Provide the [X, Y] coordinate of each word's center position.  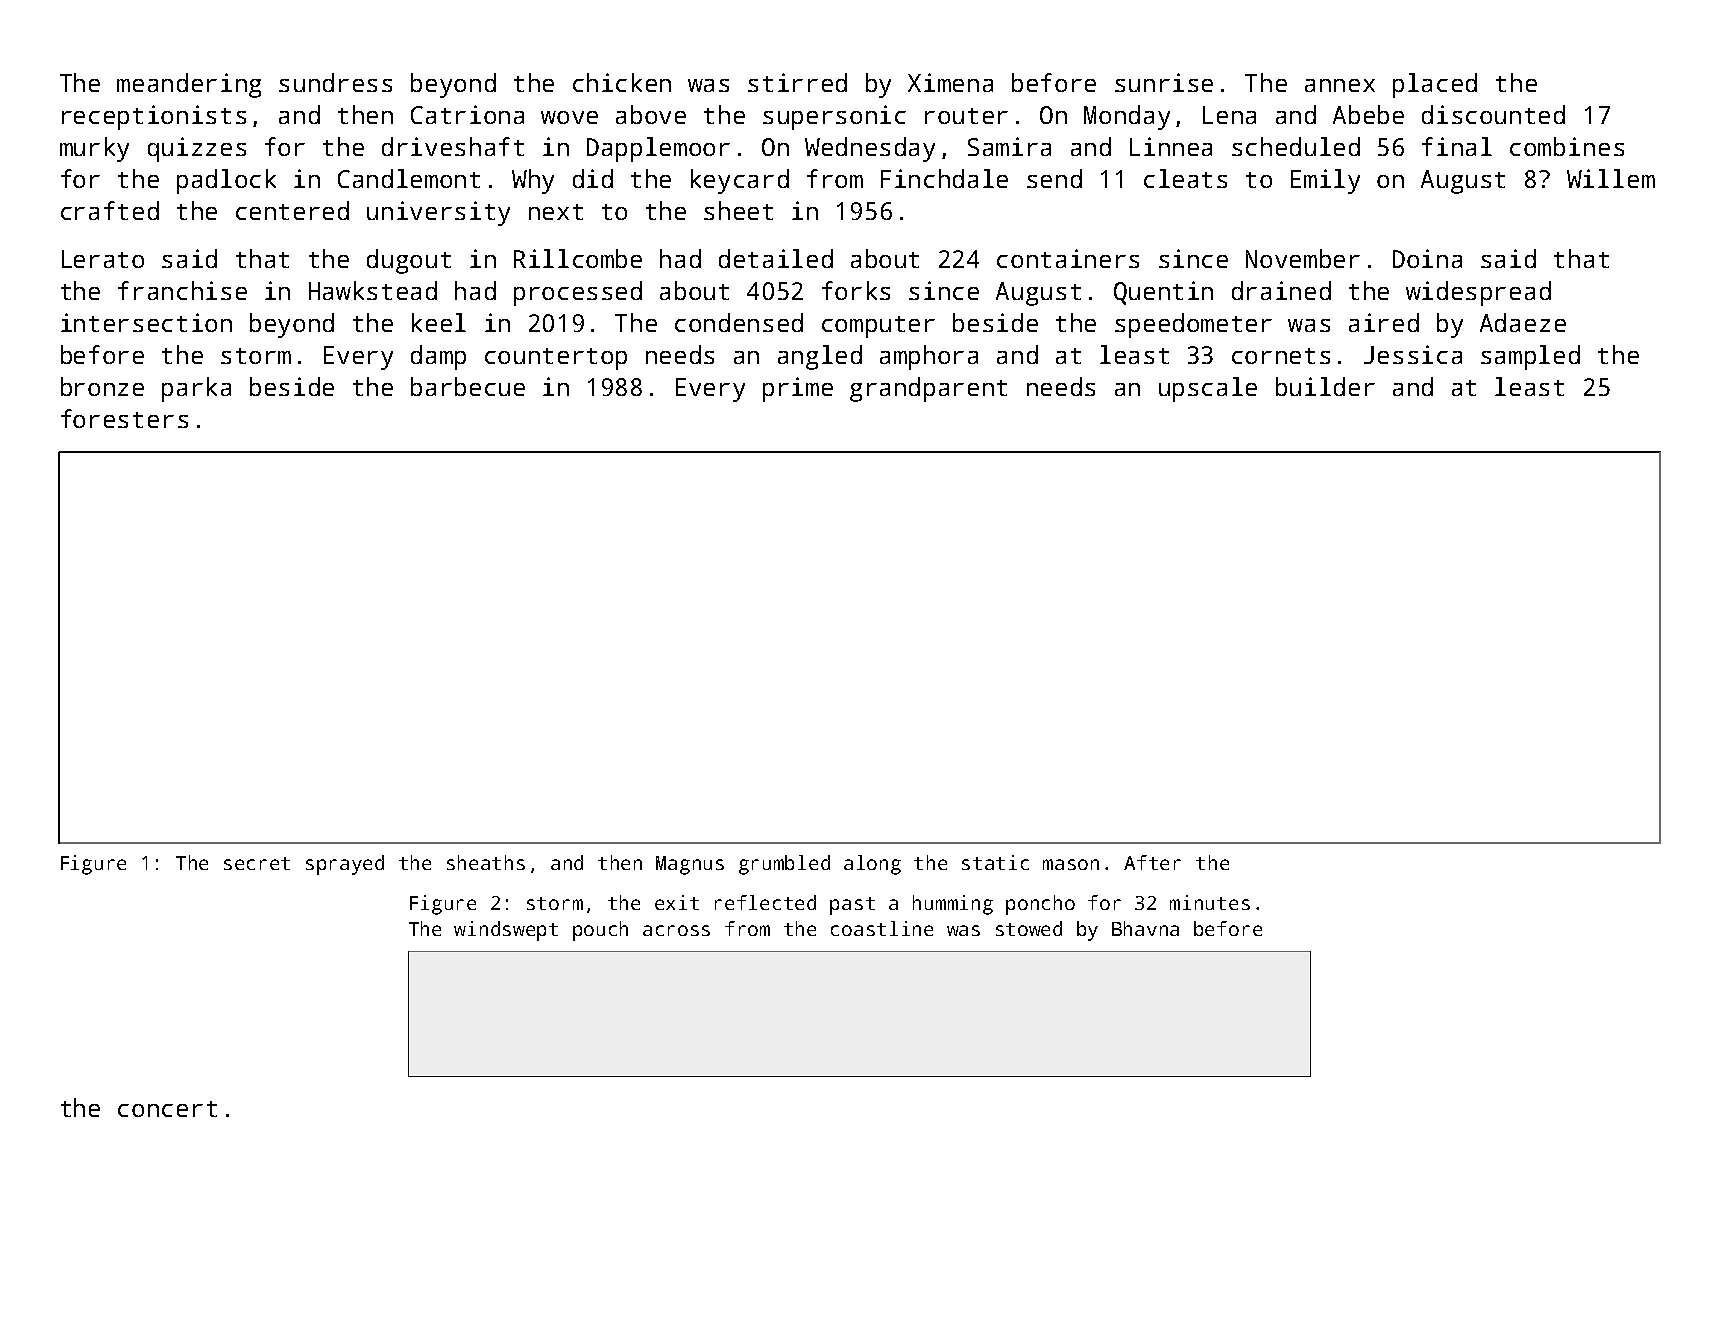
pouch [600, 931]
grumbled [784, 865]
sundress [335, 82]
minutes [1210, 902]
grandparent [928, 389]
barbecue [468, 386]
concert [167, 1109]
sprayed [345, 865]
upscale [1208, 389]
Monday [1127, 117]
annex [1340, 85]
